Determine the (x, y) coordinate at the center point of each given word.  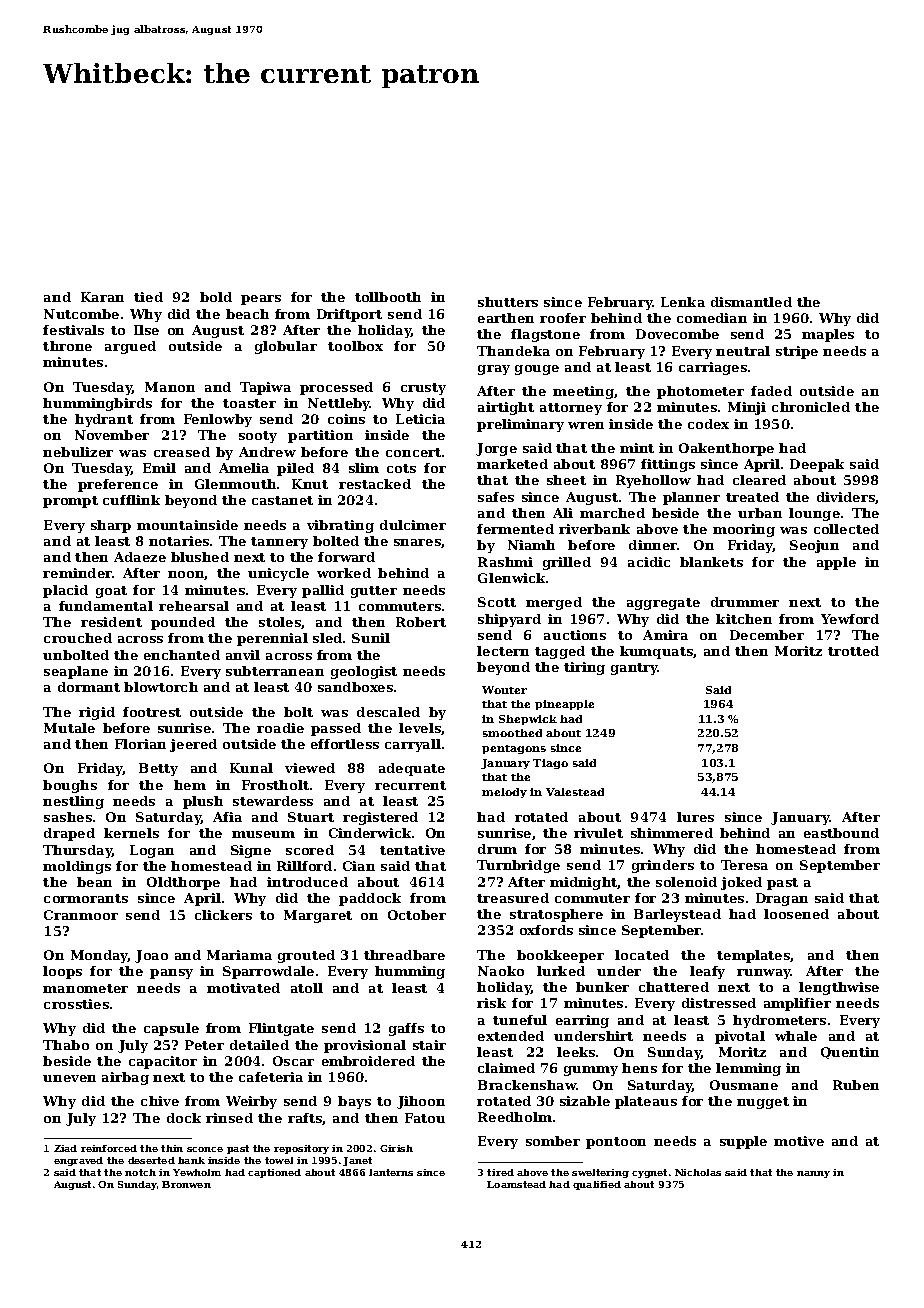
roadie (280, 728)
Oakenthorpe (726, 449)
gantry (634, 669)
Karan (102, 297)
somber (553, 1141)
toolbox (355, 346)
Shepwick (528, 720)
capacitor (163, 1062)
